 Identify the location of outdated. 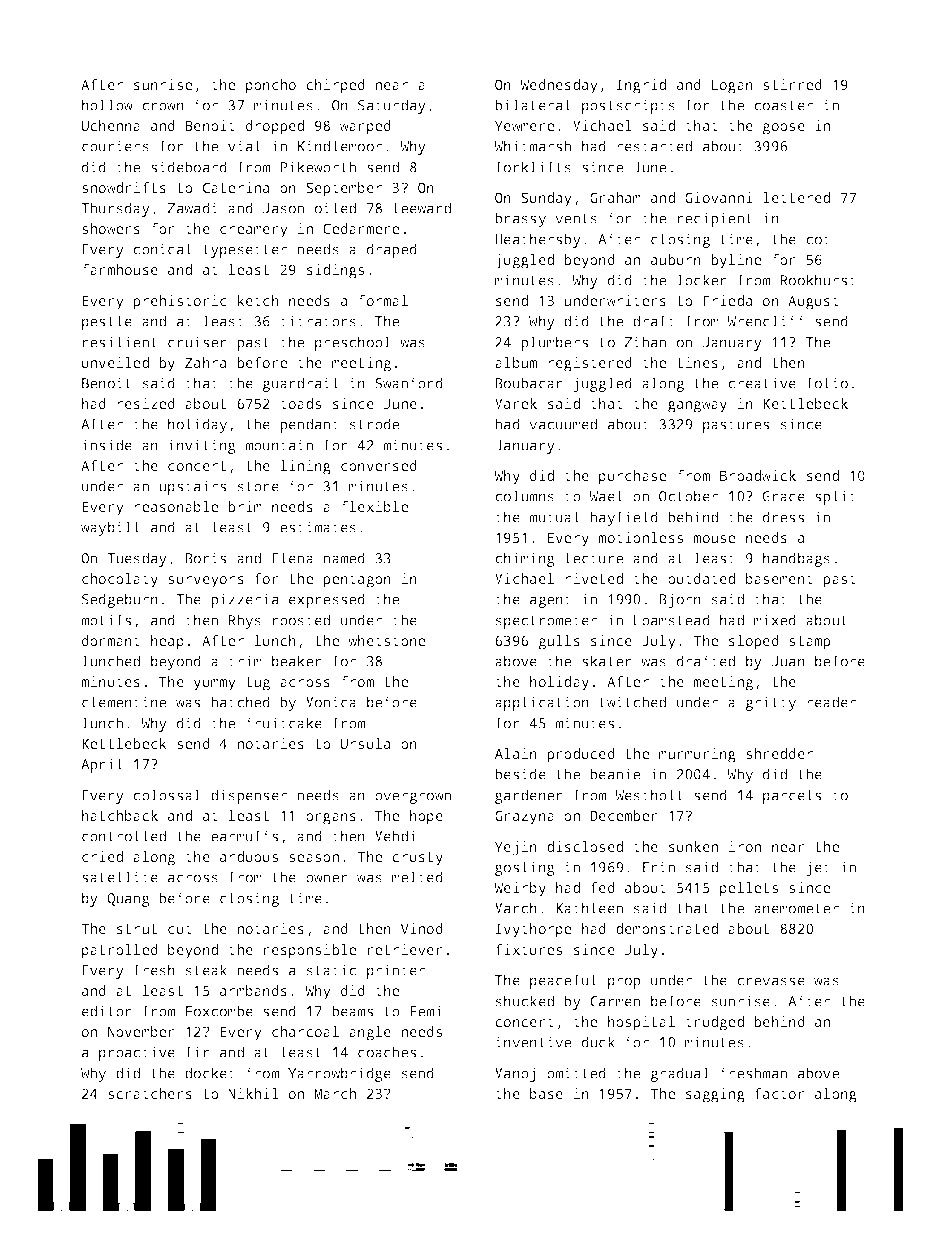
(701, 578).
